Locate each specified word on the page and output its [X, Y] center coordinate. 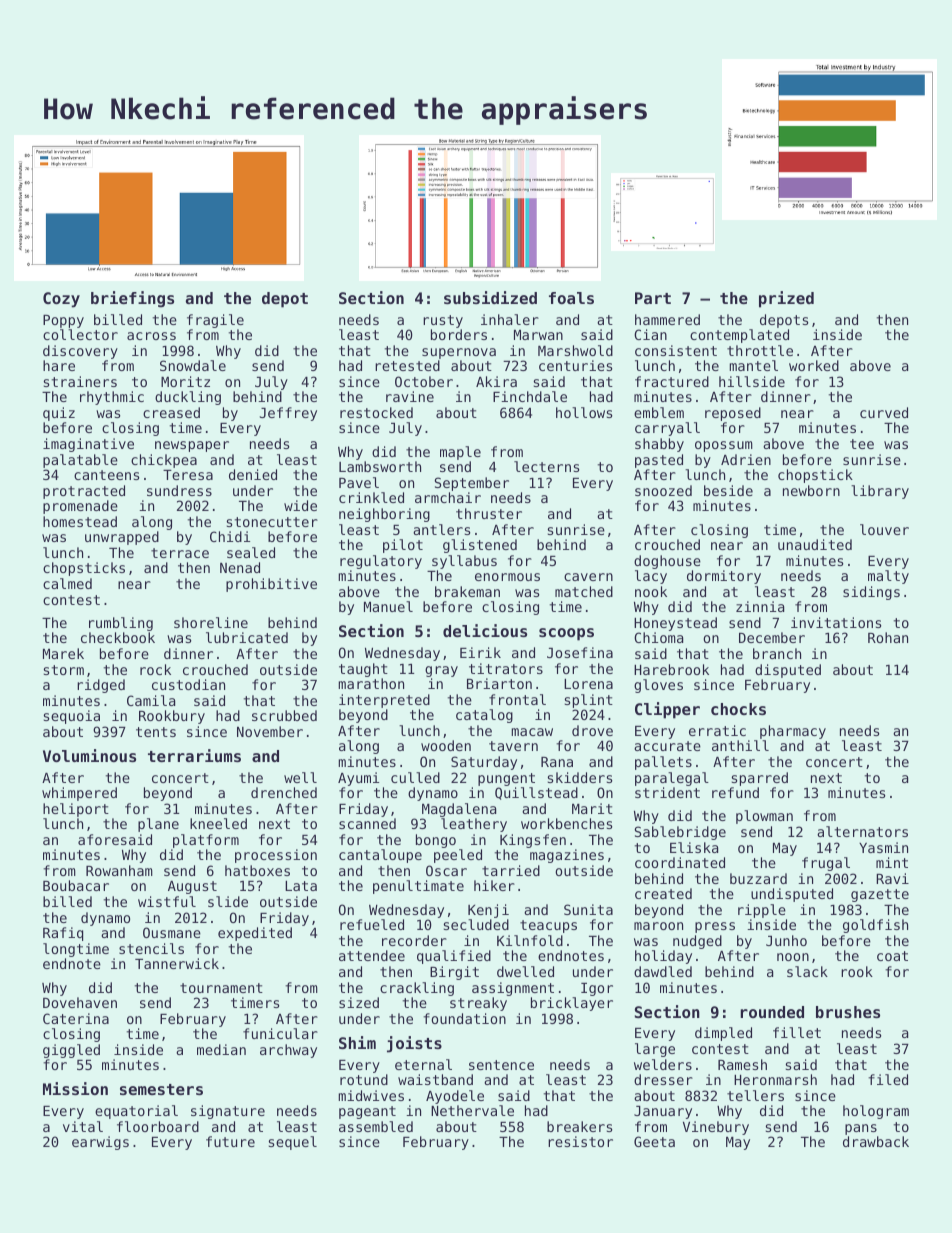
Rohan [888, 637]
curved [884, 412]
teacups [548, 926]
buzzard [758, 878]
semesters [161, 1089]
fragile [215, 321]
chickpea [164, 461]
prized [786, 299]
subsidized [490, 297]
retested [407, 365]
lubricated [247, 637]
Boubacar [76, 885]
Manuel [388, 606]
